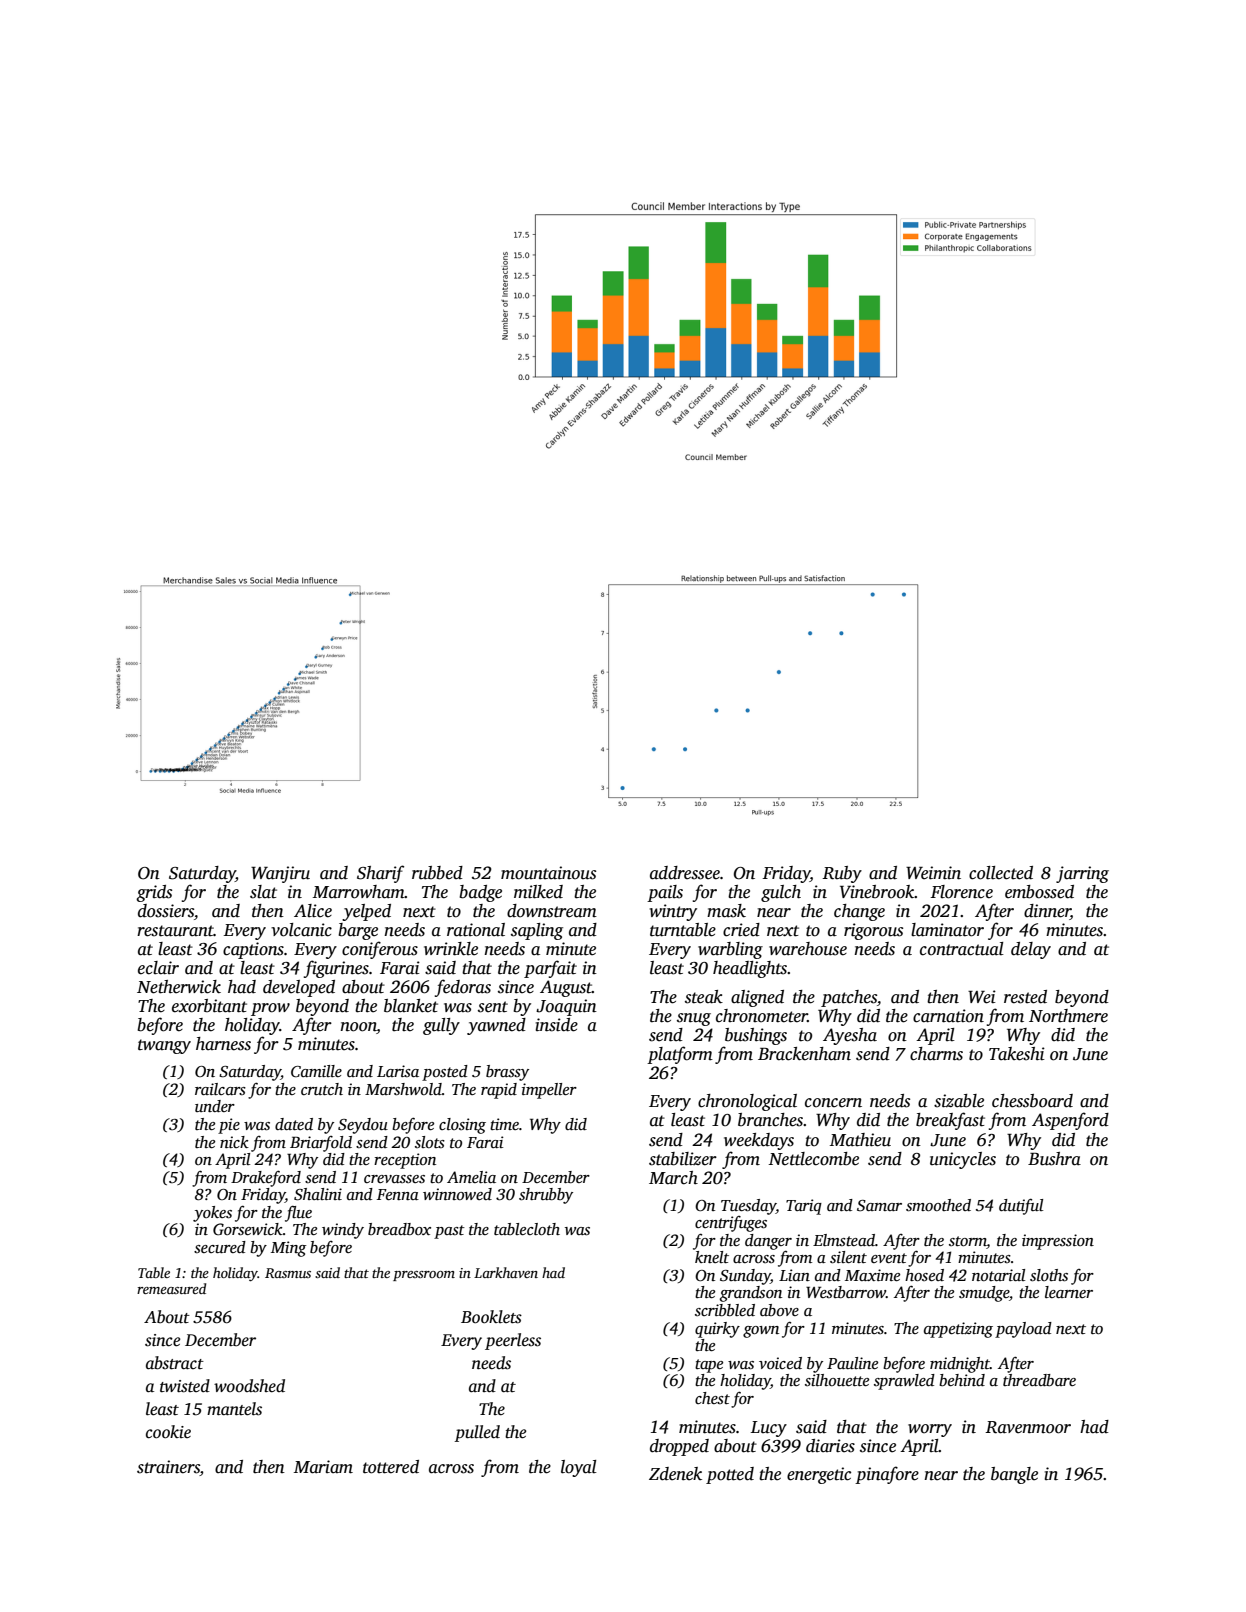  I want to click on addressee, so click(685, 873).
